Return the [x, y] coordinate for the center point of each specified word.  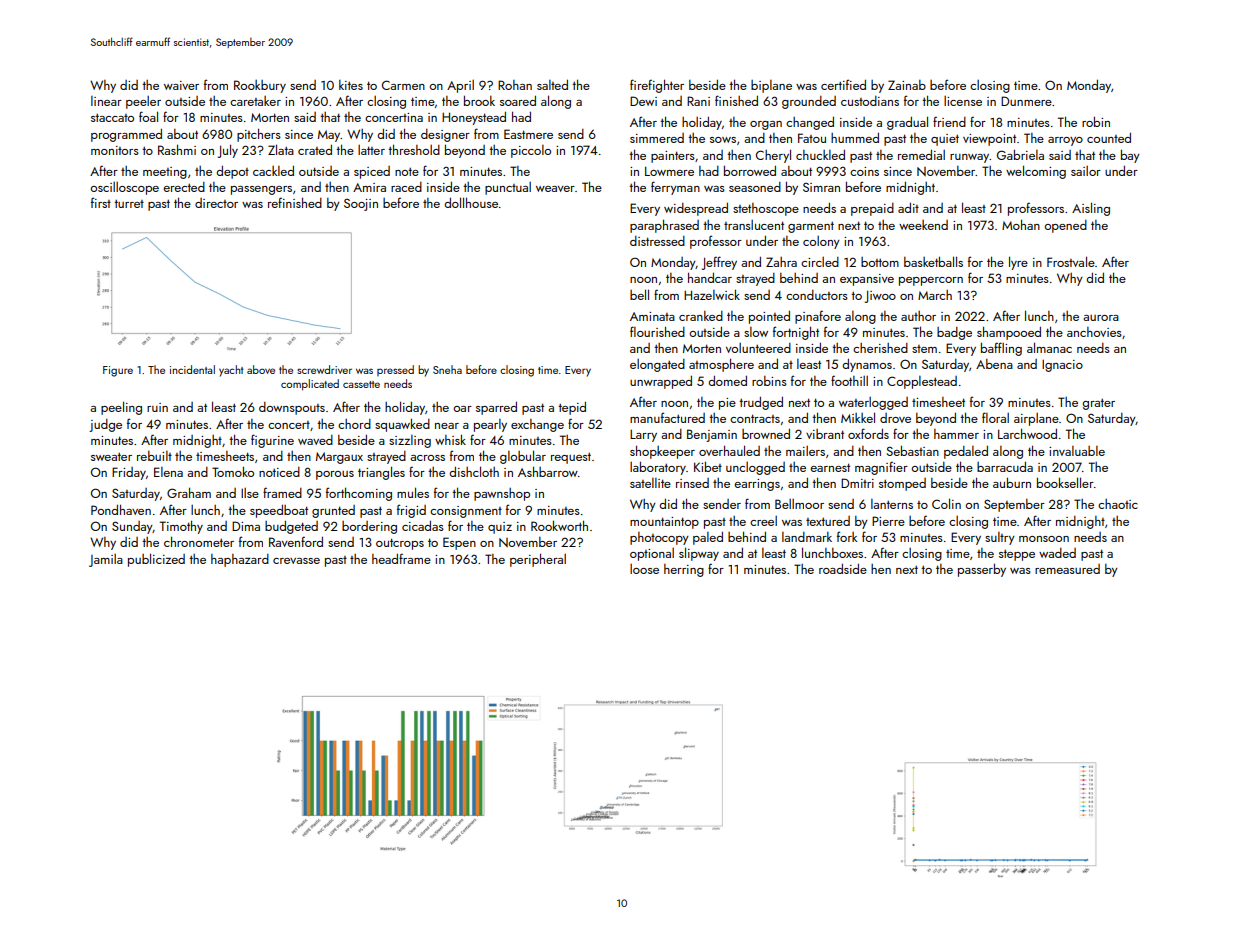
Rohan [515, 85]
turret [129, 204]
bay [1130, 156]
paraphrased [664, 226]
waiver [181, 85]
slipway [699, 554]
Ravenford [296, 541]
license [963, 101]
